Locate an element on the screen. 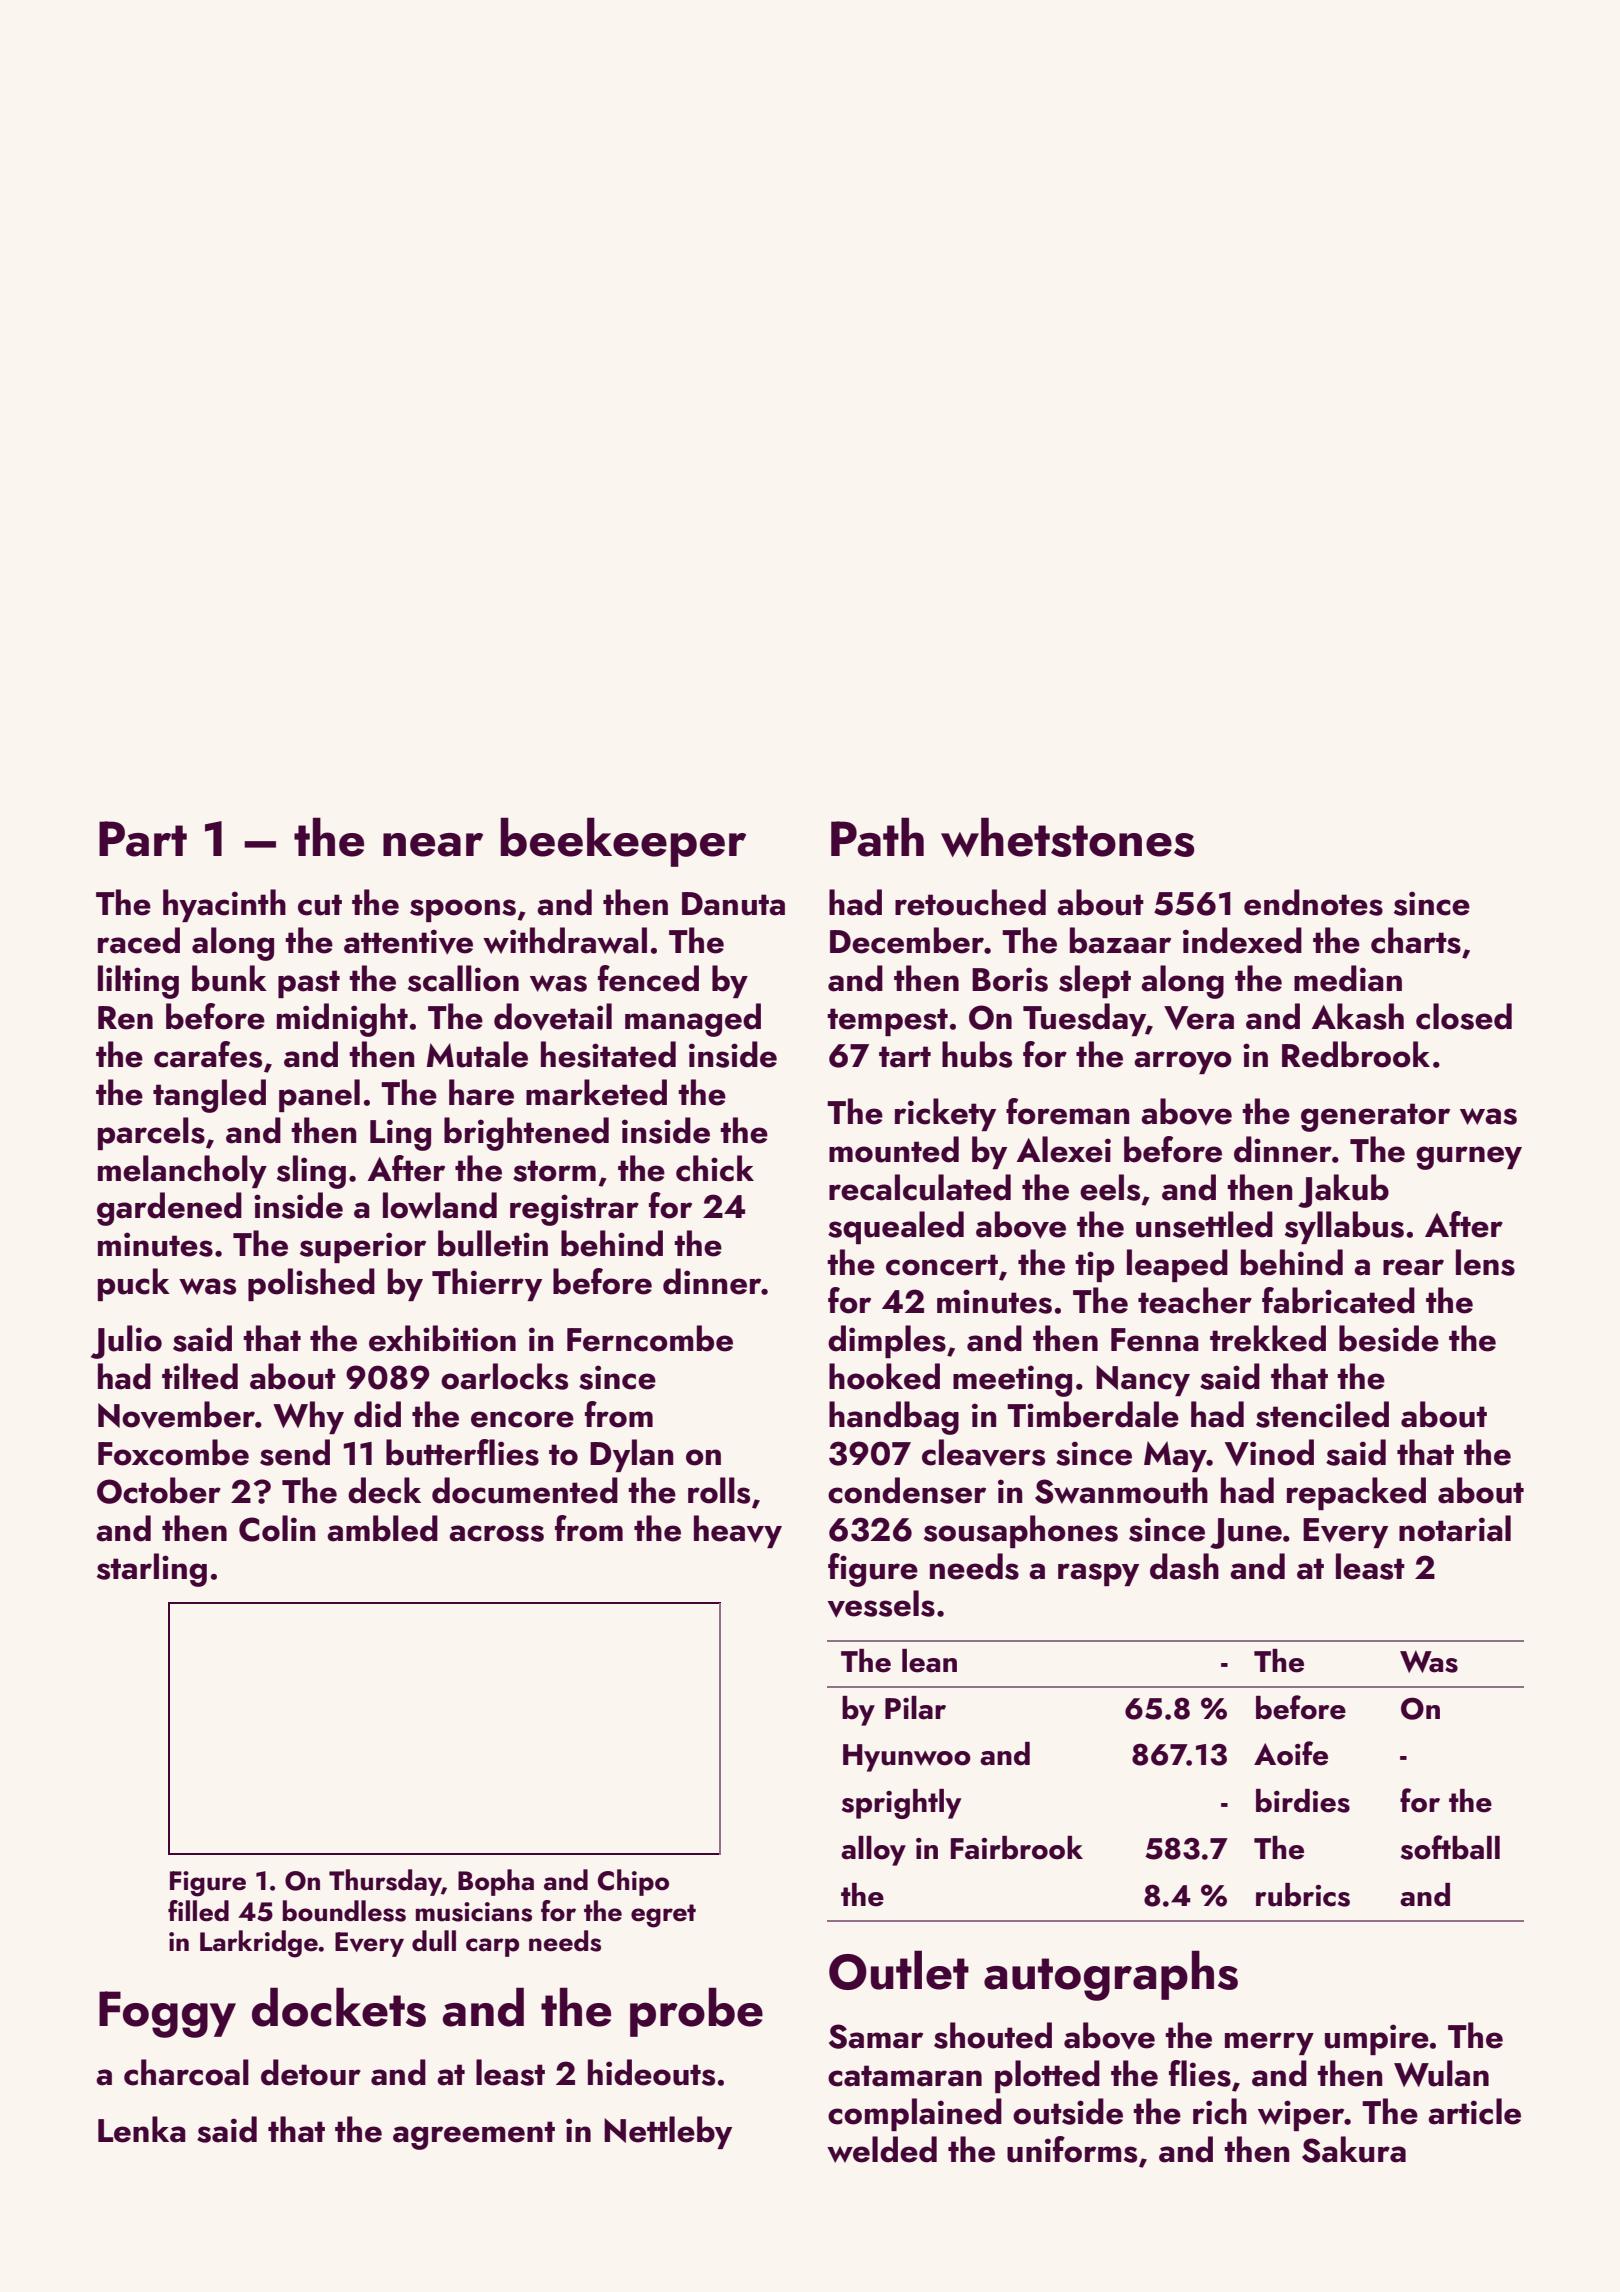  November is located at coordinates (176, 1415).
